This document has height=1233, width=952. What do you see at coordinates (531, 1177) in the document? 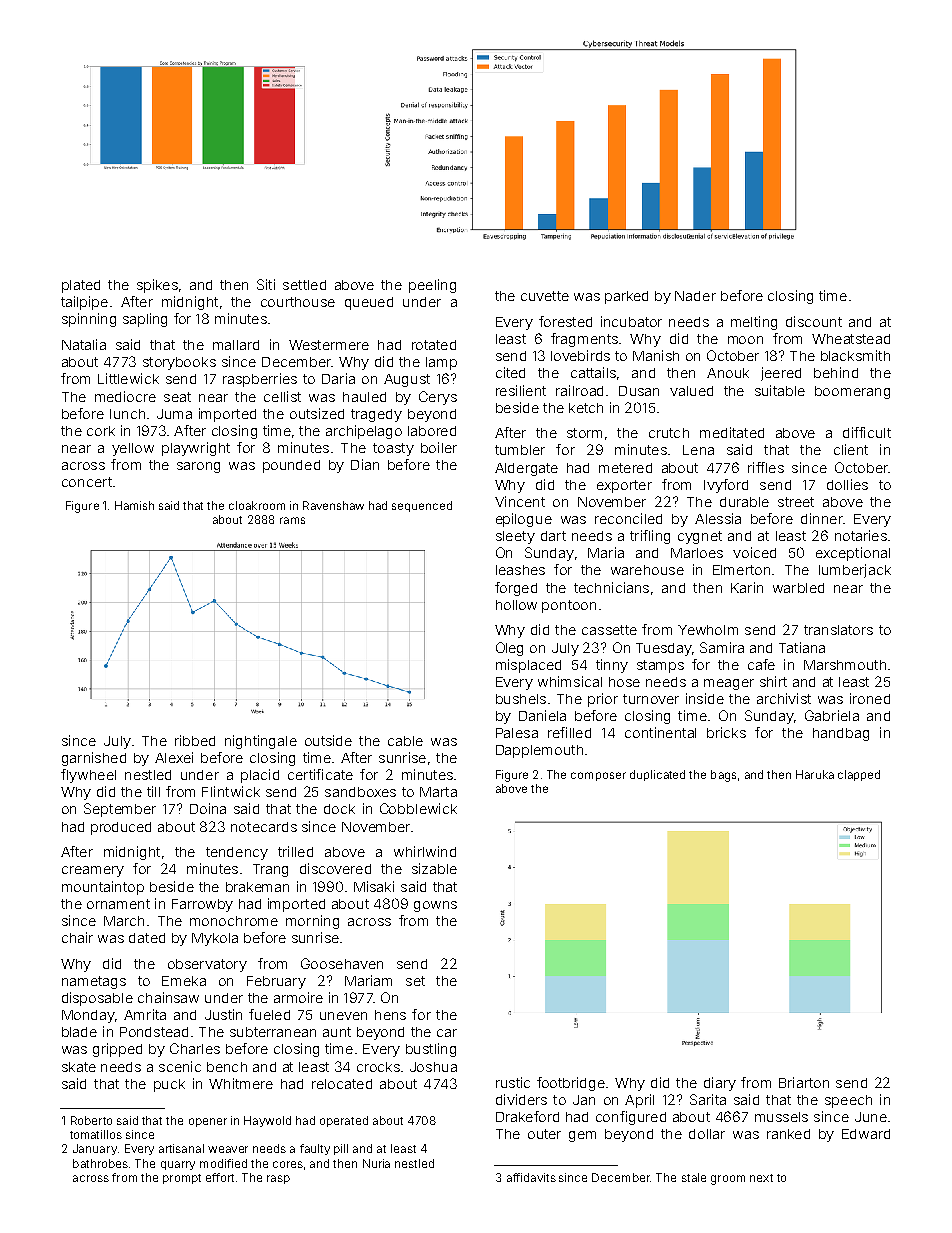
I see `affidavits` at bounding box center [531, 1177].
